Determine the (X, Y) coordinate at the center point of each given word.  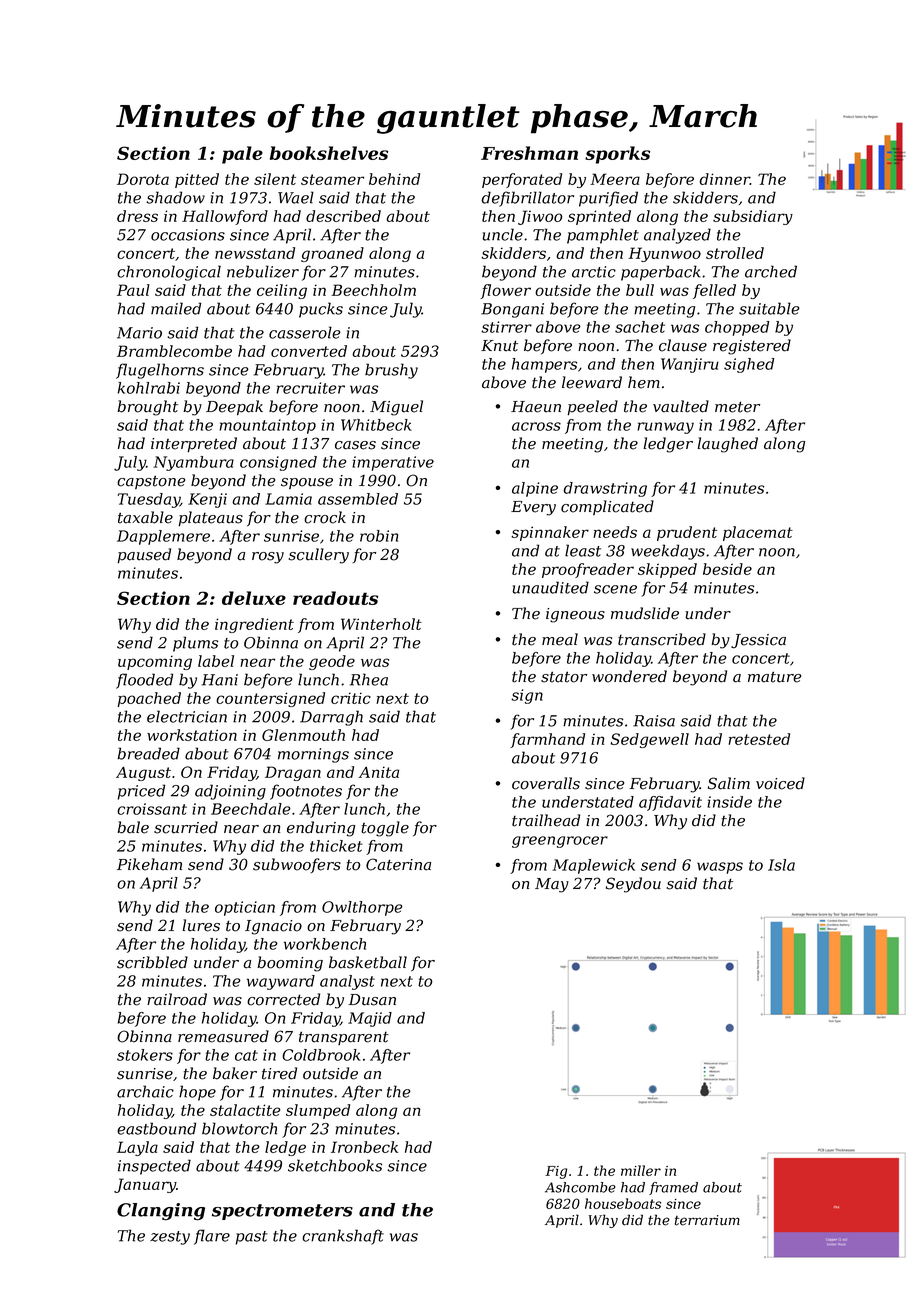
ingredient (254, 625)
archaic (145, 1091)
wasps (720, 868)
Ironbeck (364, 1147)
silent (275, 179)
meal (560, 639)
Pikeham (149, 864)
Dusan (372, 1000)
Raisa (654, 721)
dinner (725, 179)
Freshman (529, 153)
